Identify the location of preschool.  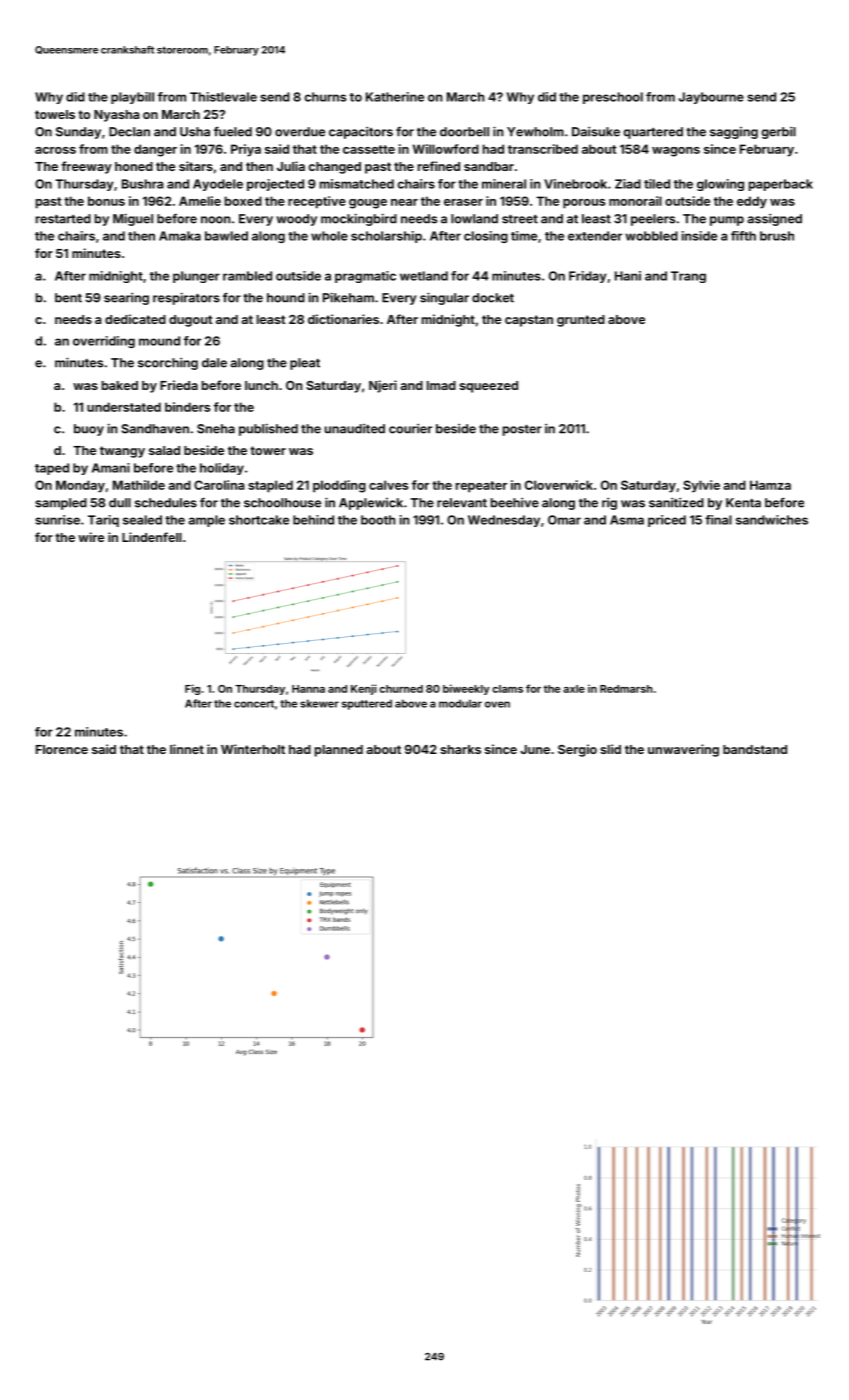
(613, 98).
